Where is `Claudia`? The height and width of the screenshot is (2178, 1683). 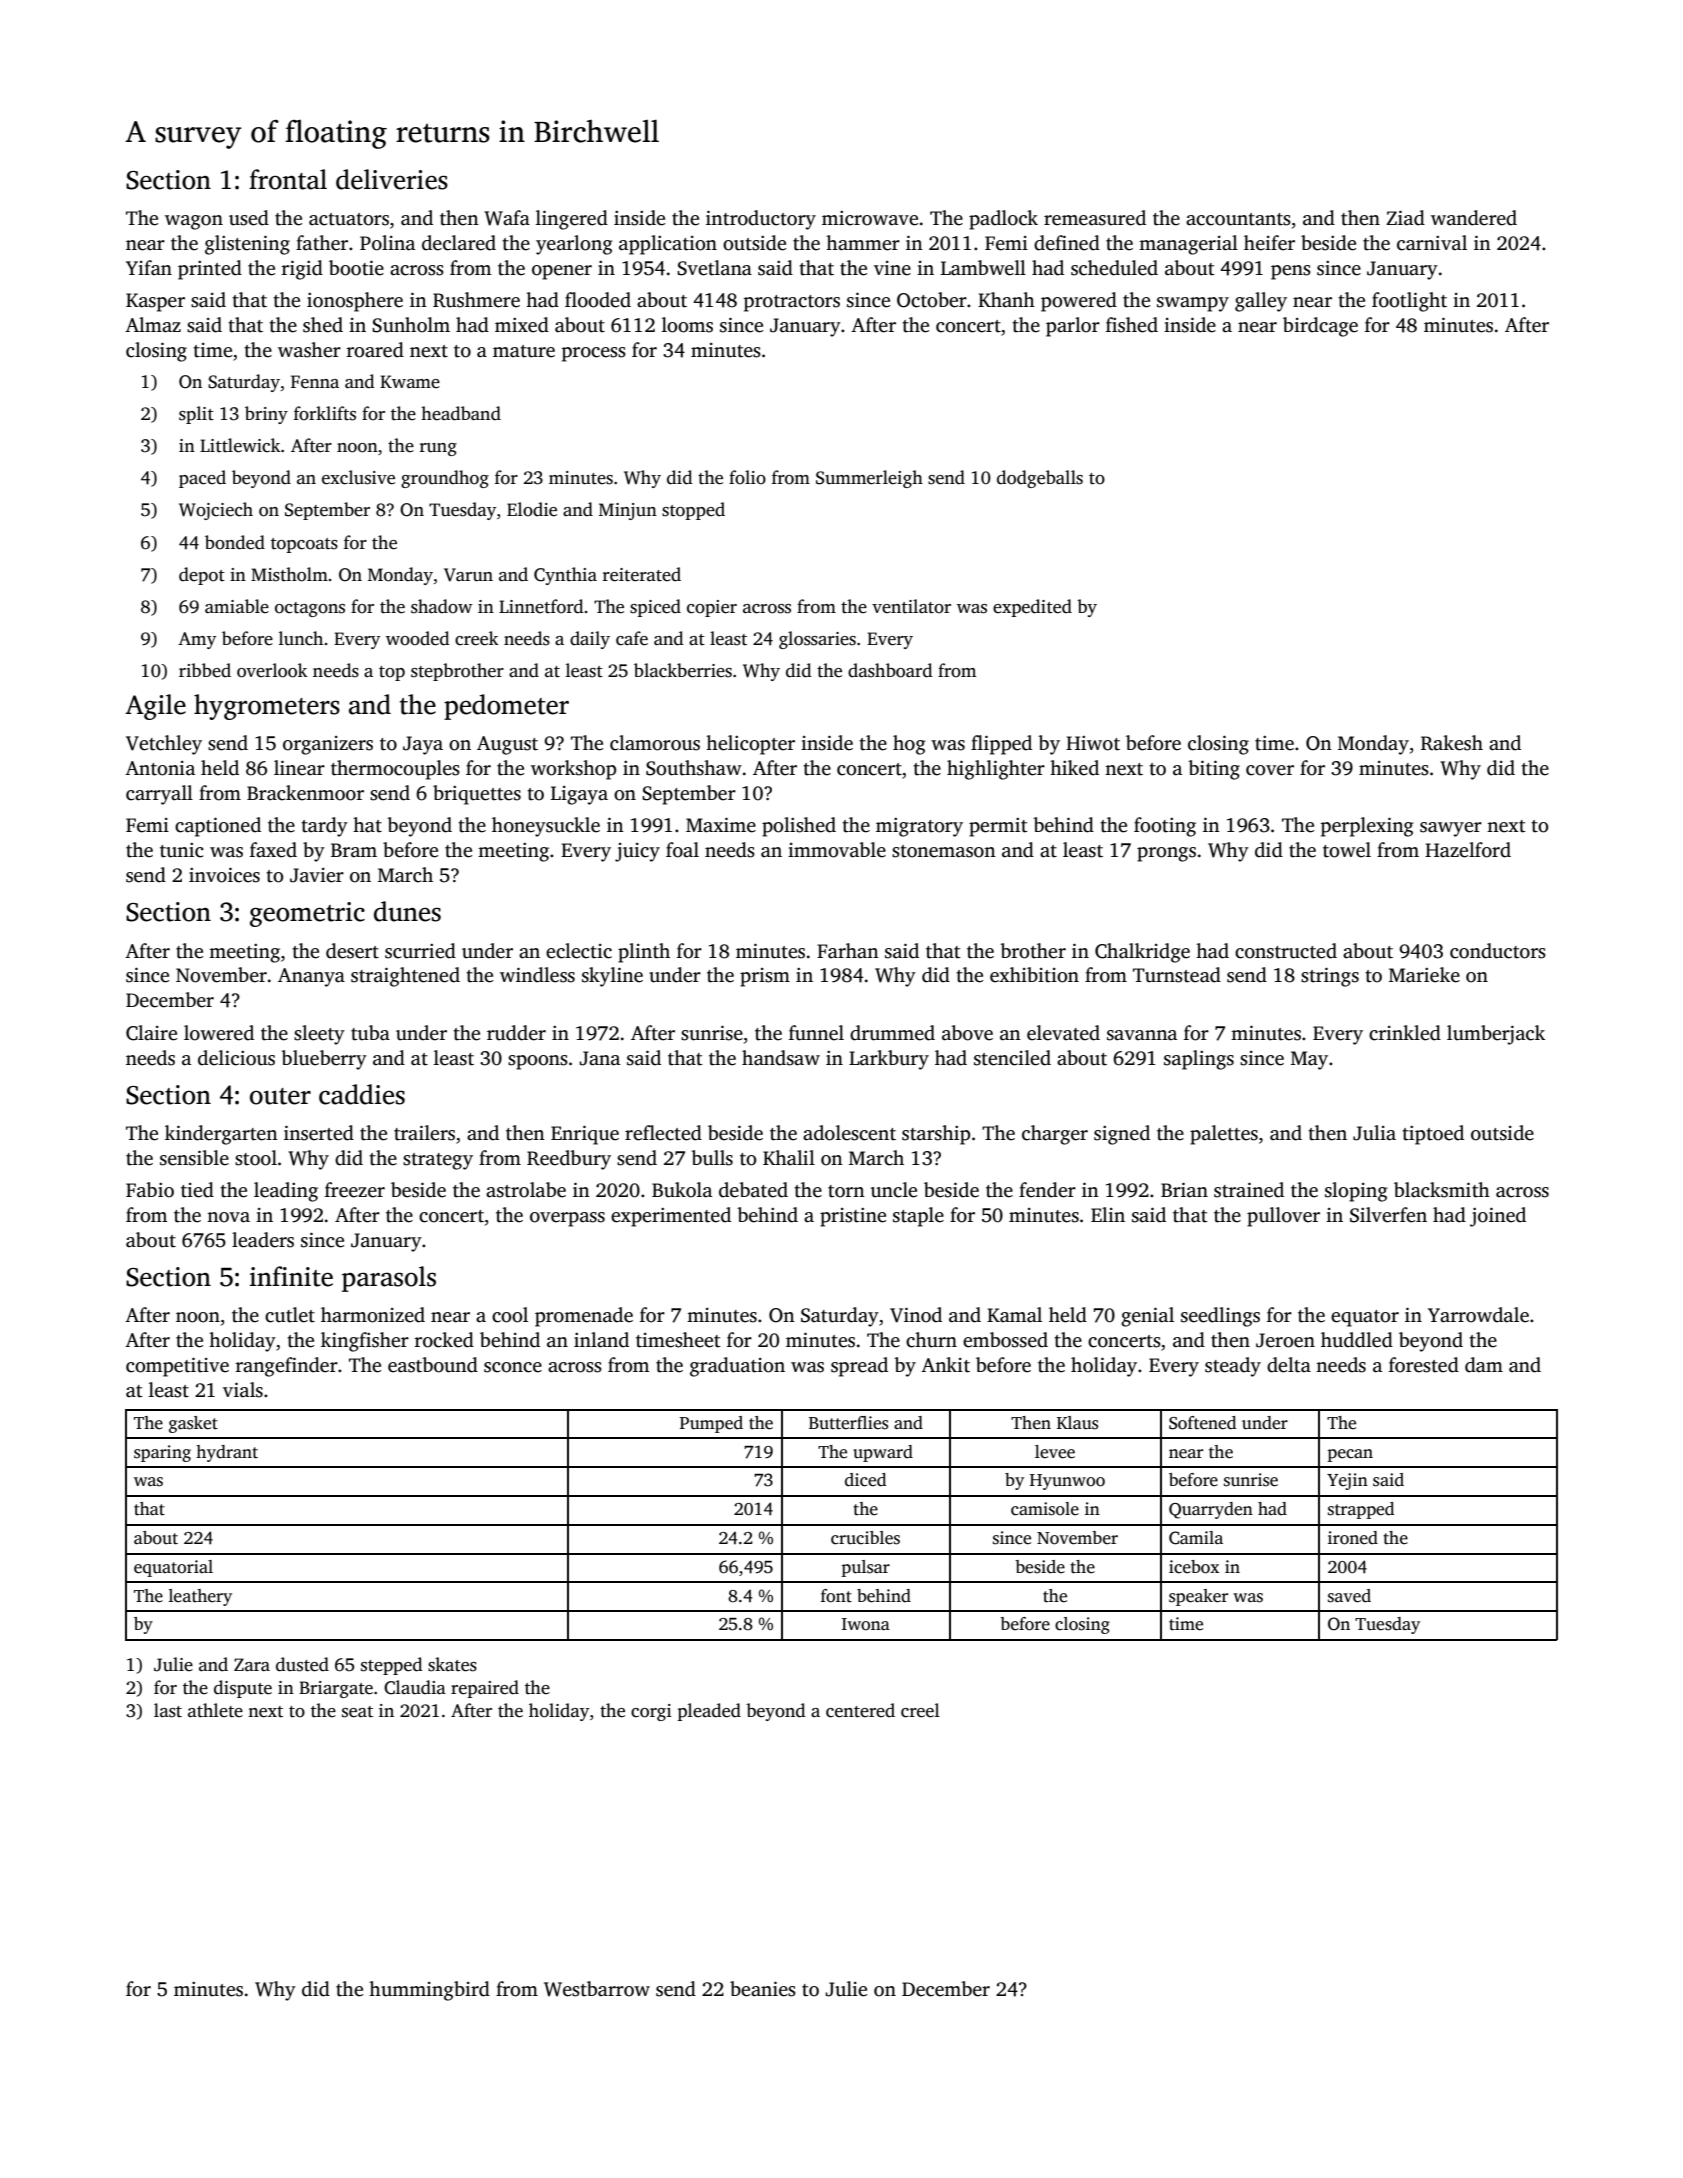
Claudia is located at coordinates (415, 1687).
